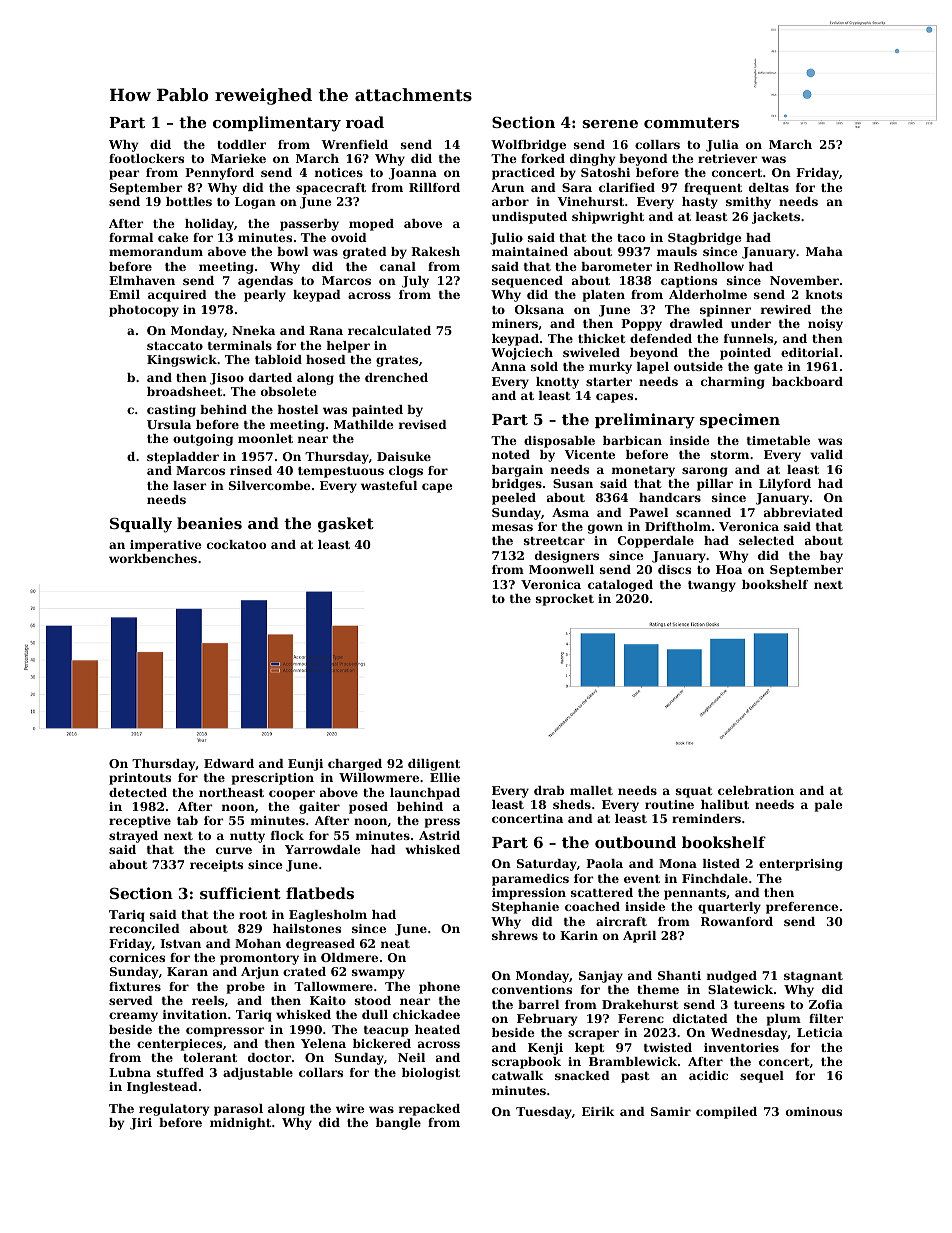 The image size is (952, 1233). Describe the element at coordinates (434, 765) in the document. I see `diligent` at that location.
